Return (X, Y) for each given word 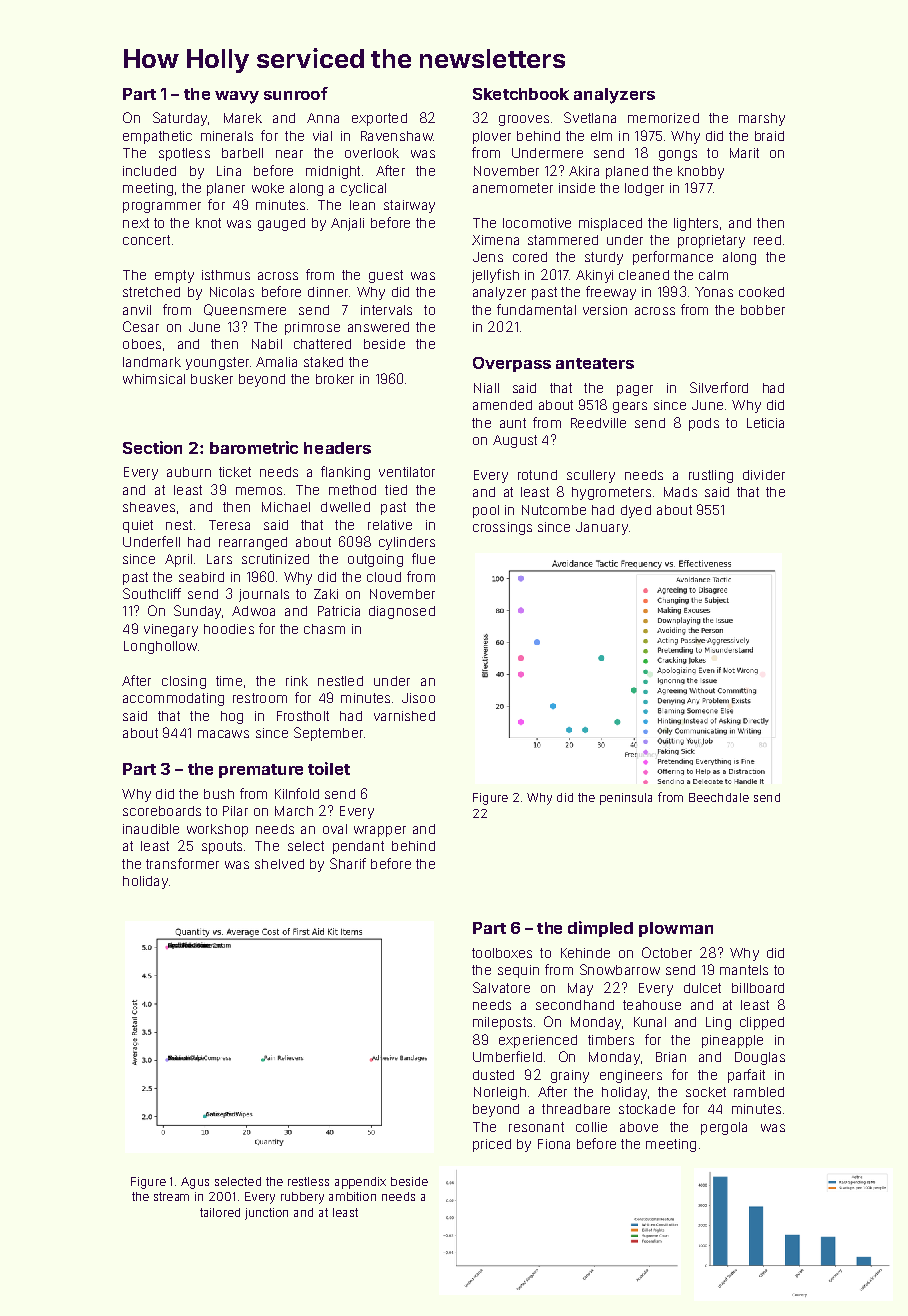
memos (259, 491)
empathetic (157, 137)
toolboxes (502, 953)
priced (492, 1145)
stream (171, 1196)
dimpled (600, 929)
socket (706, 1092)
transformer (182, 863)
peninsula (626, 799)
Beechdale (719, 797)
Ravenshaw (397, 136)
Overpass (512, 364)
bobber (763, 310)
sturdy (604, 258)
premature (261, 771)
